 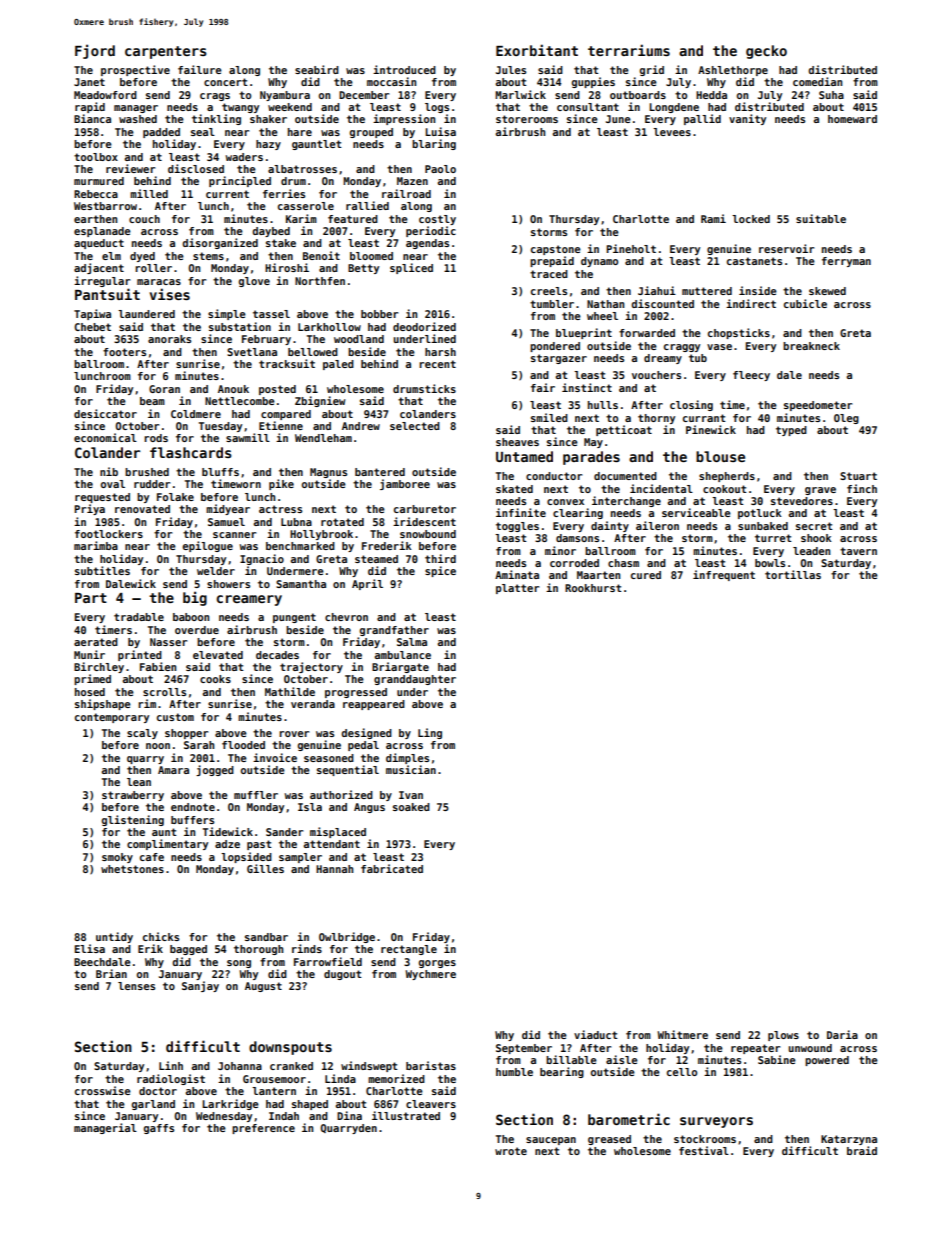 What do you see at coordinates (520, 94) in the screenshot?
I see `Marlwick` at bounding box center [520, 94].
